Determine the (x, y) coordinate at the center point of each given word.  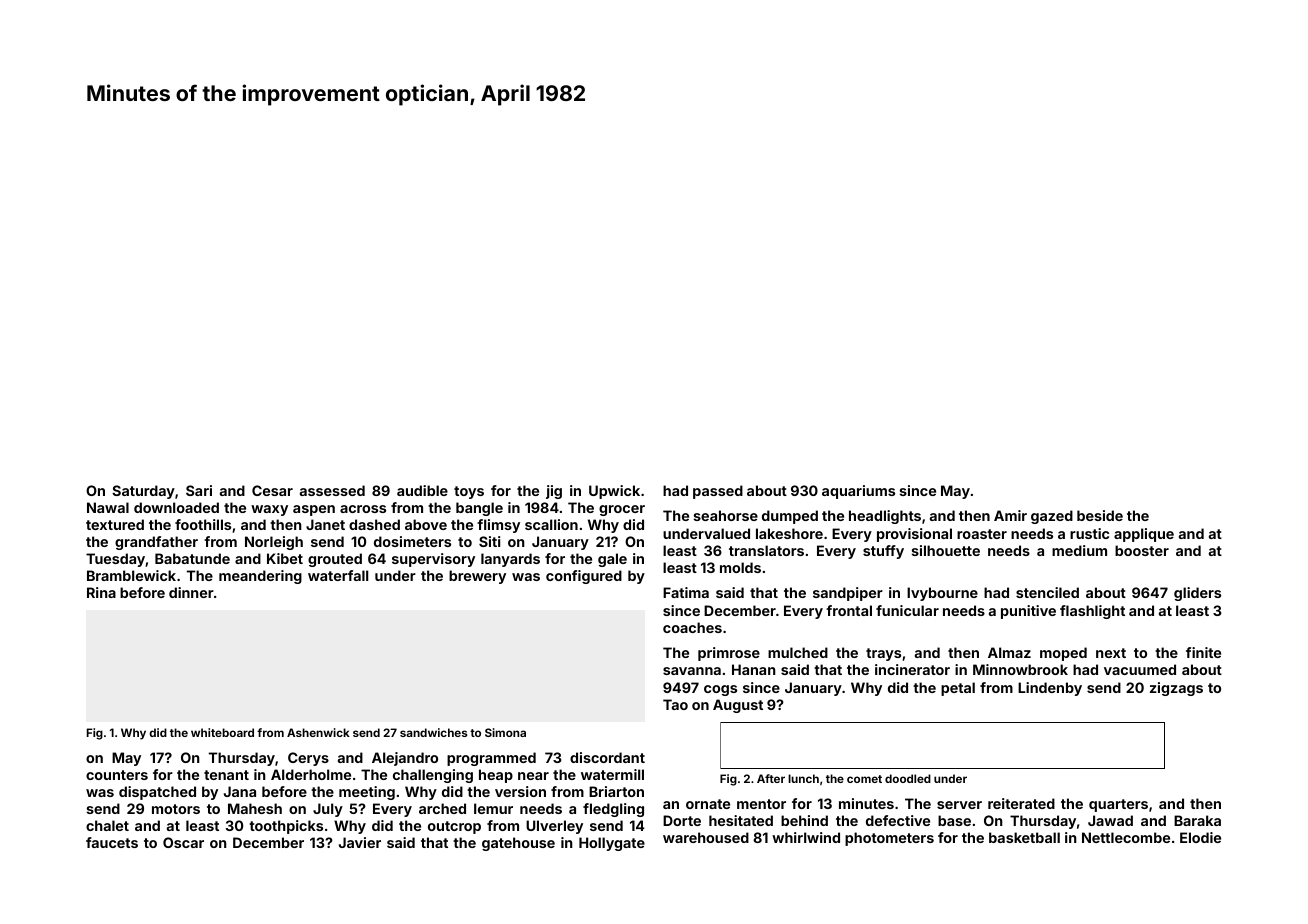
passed (718, 492)
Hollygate (612, 844)
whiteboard (222, 732)
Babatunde (192, 558)
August (738, 706)
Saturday (143, 492)
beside (1100, 515)
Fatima (686, 592)
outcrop (454, 827)
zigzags (1176, 689)
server (959, 805)
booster (1142, 550)
